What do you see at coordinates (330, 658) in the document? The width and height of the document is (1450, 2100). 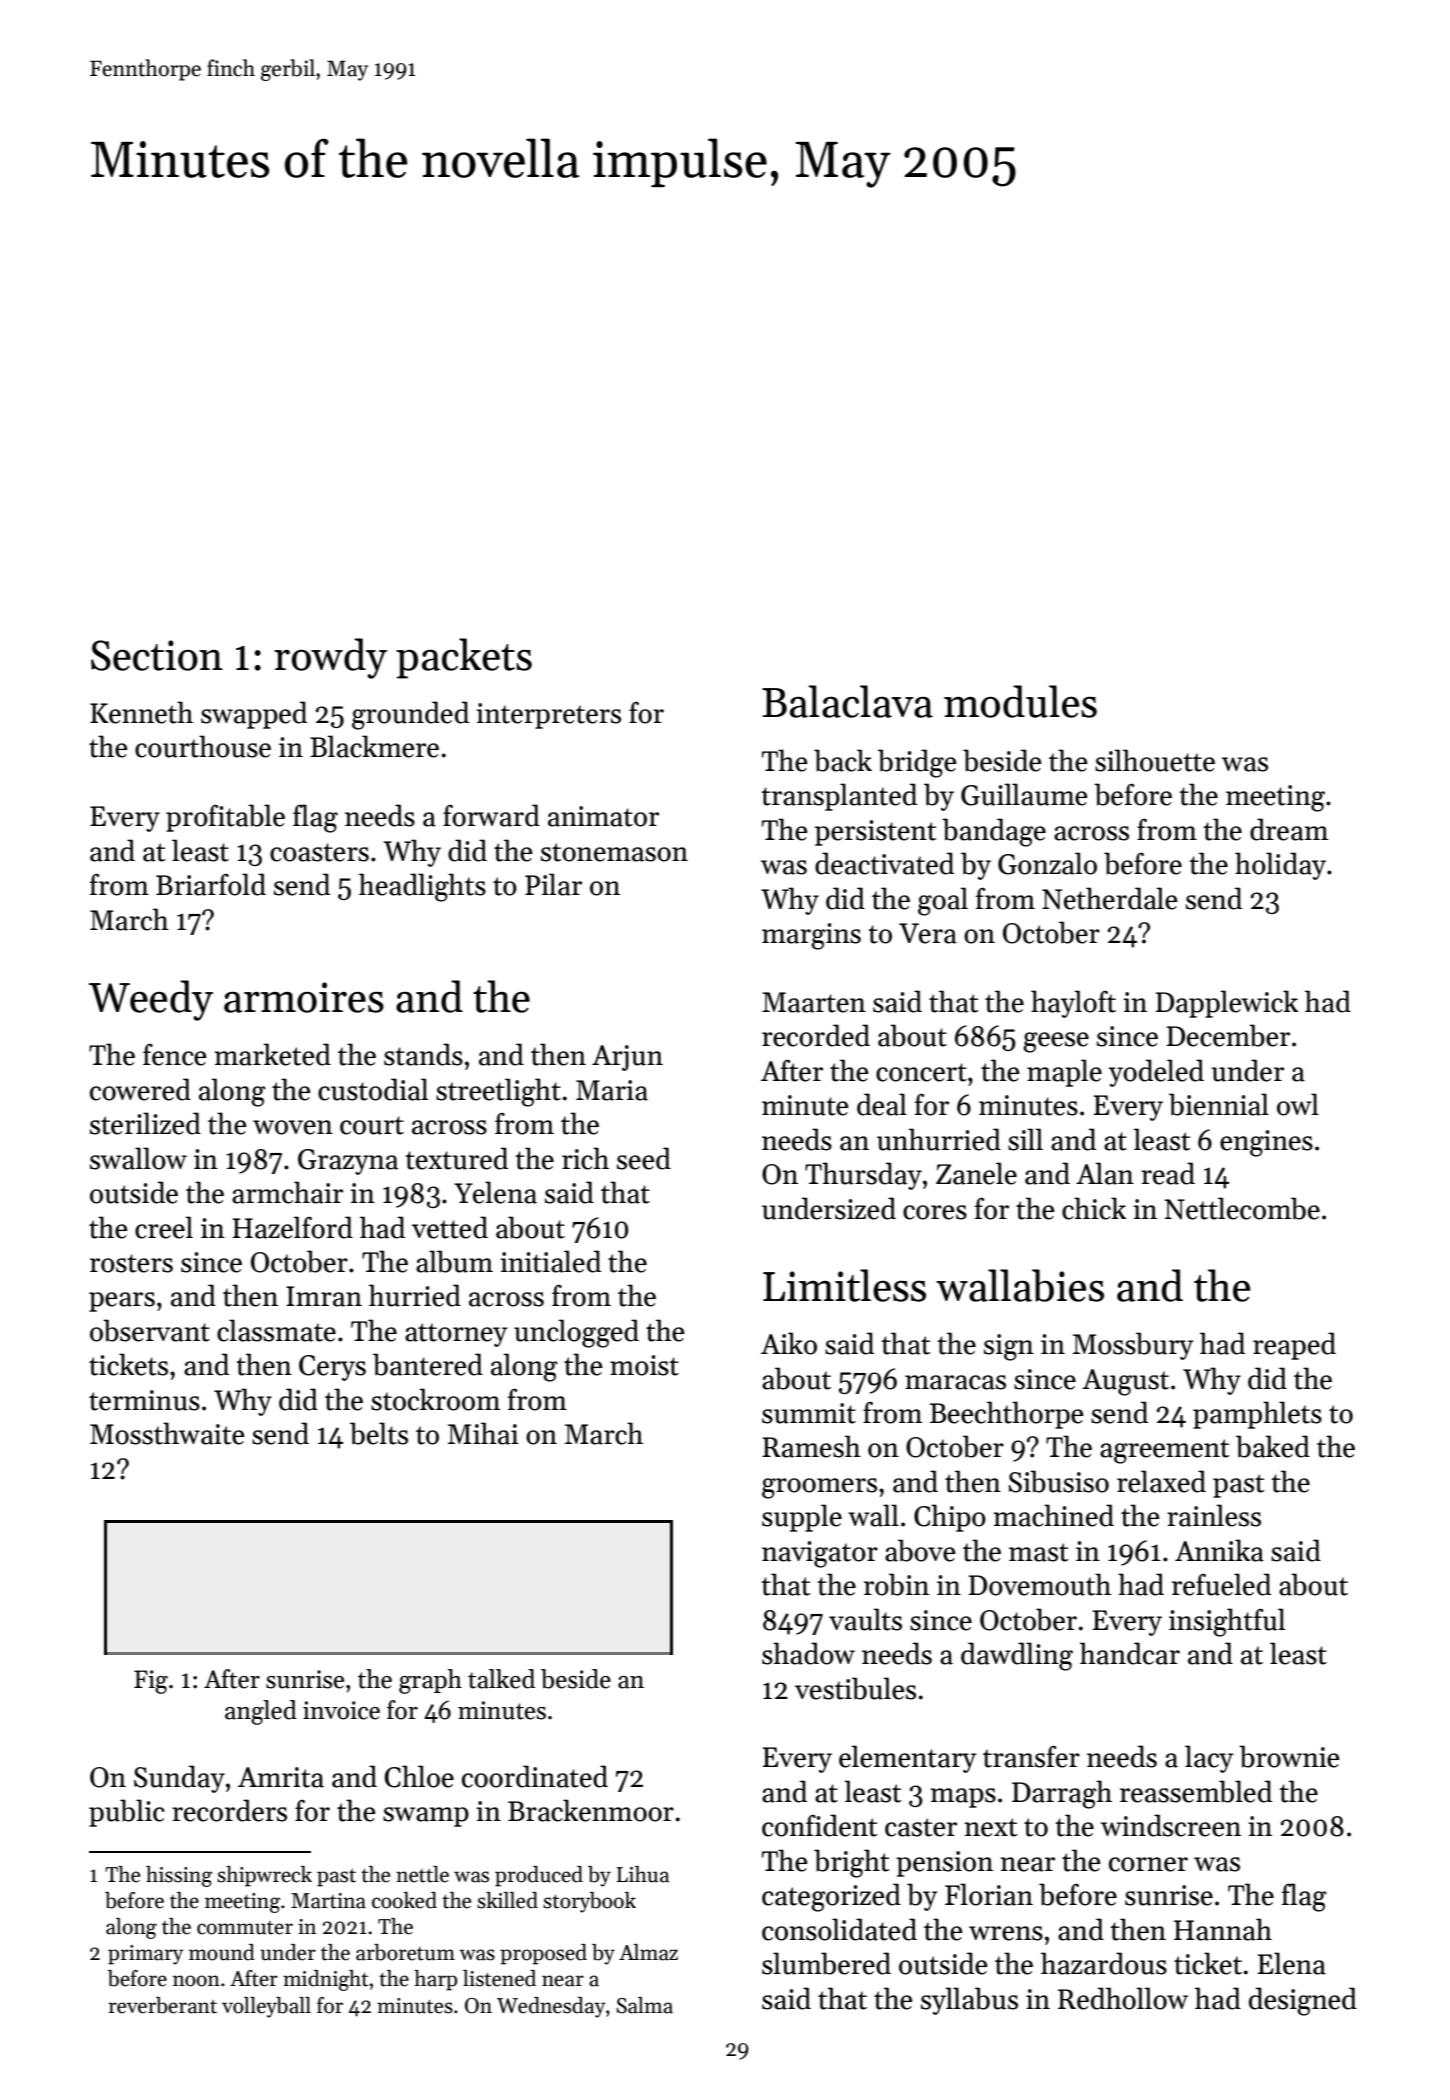 I see `rowdy` at bounding box center [330, 658].
